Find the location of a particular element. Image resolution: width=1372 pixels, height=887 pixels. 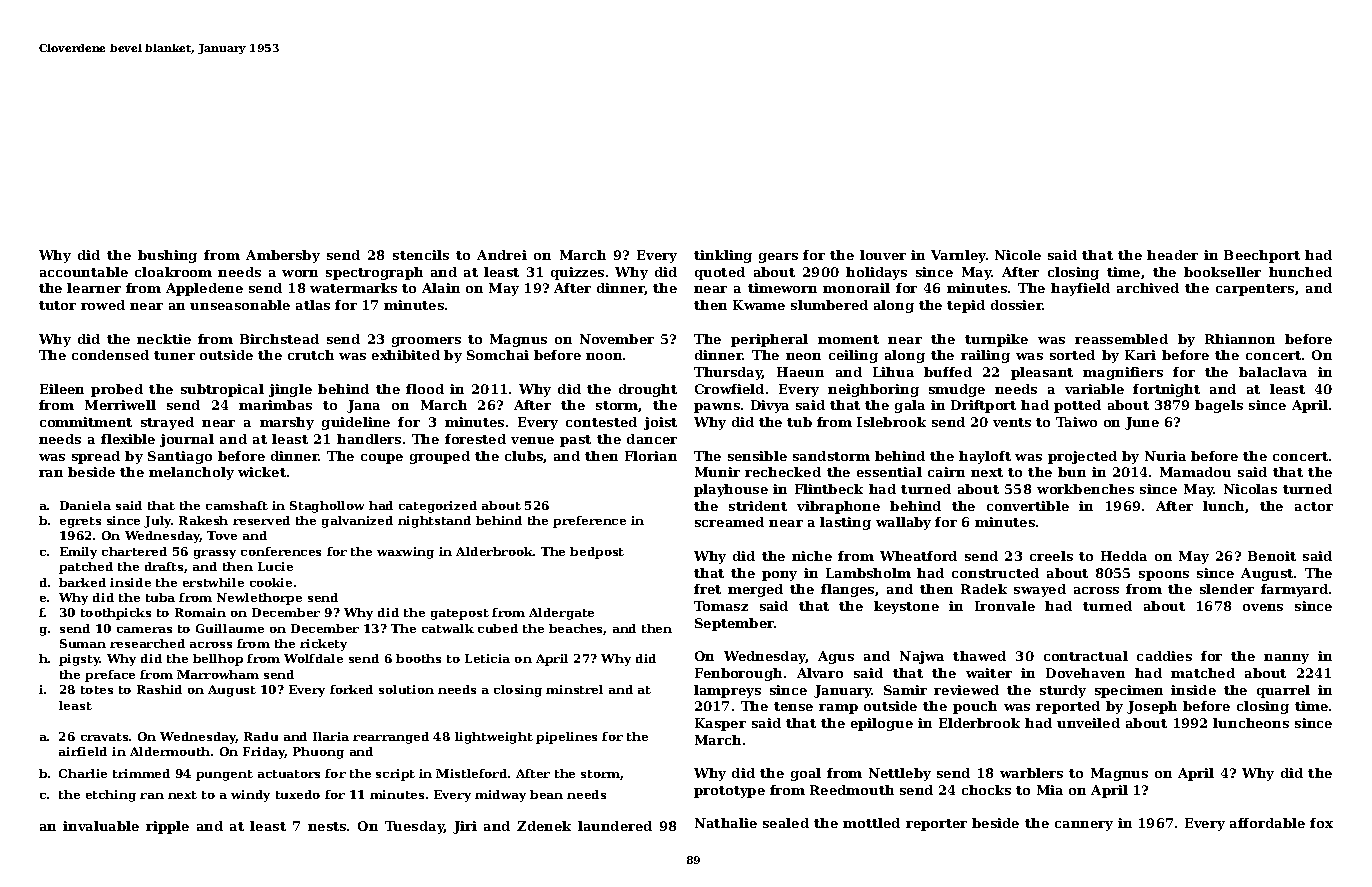

tinkling is located at coordinates (723, 256).
